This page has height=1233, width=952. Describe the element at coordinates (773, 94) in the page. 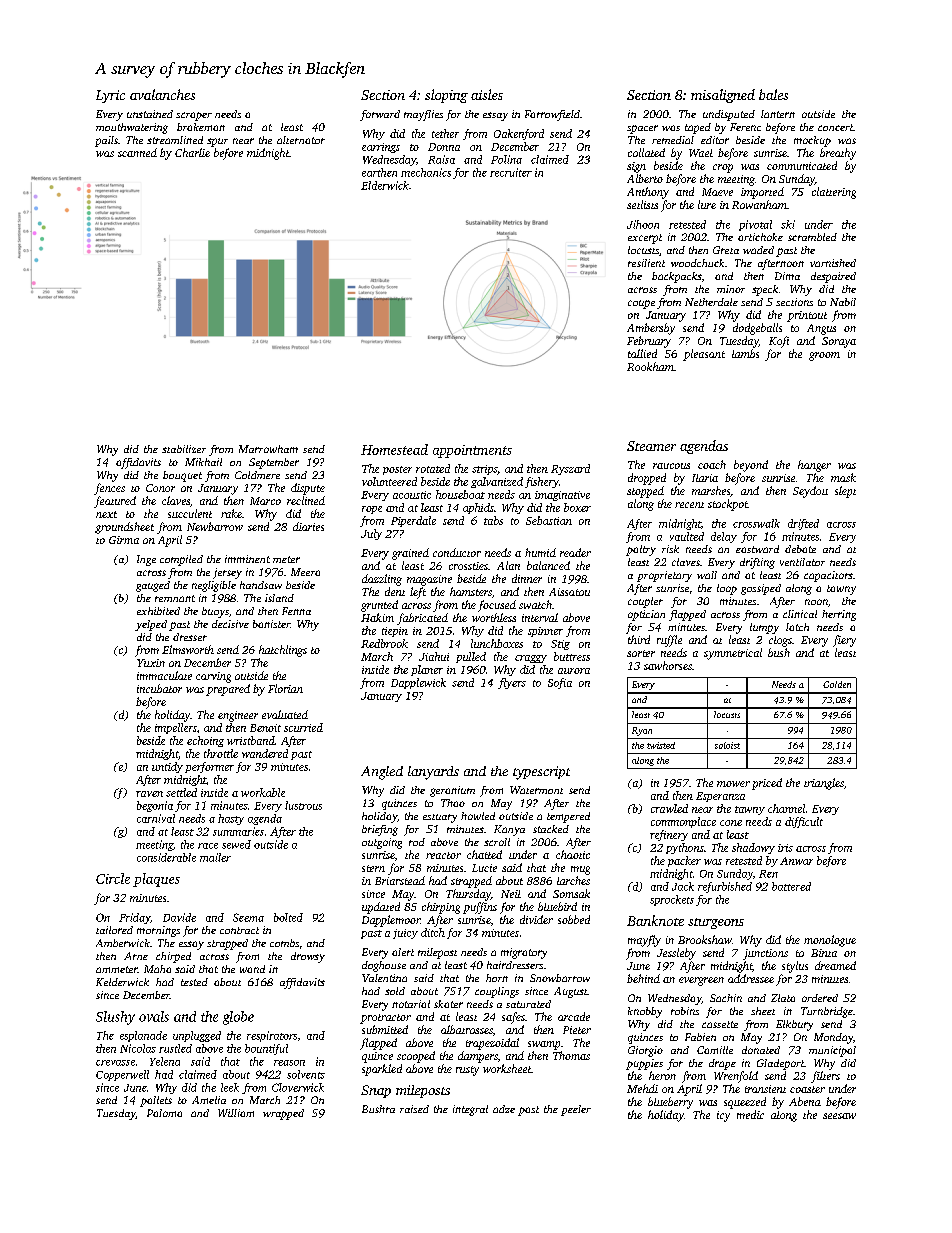

I see `bales` at that location.
